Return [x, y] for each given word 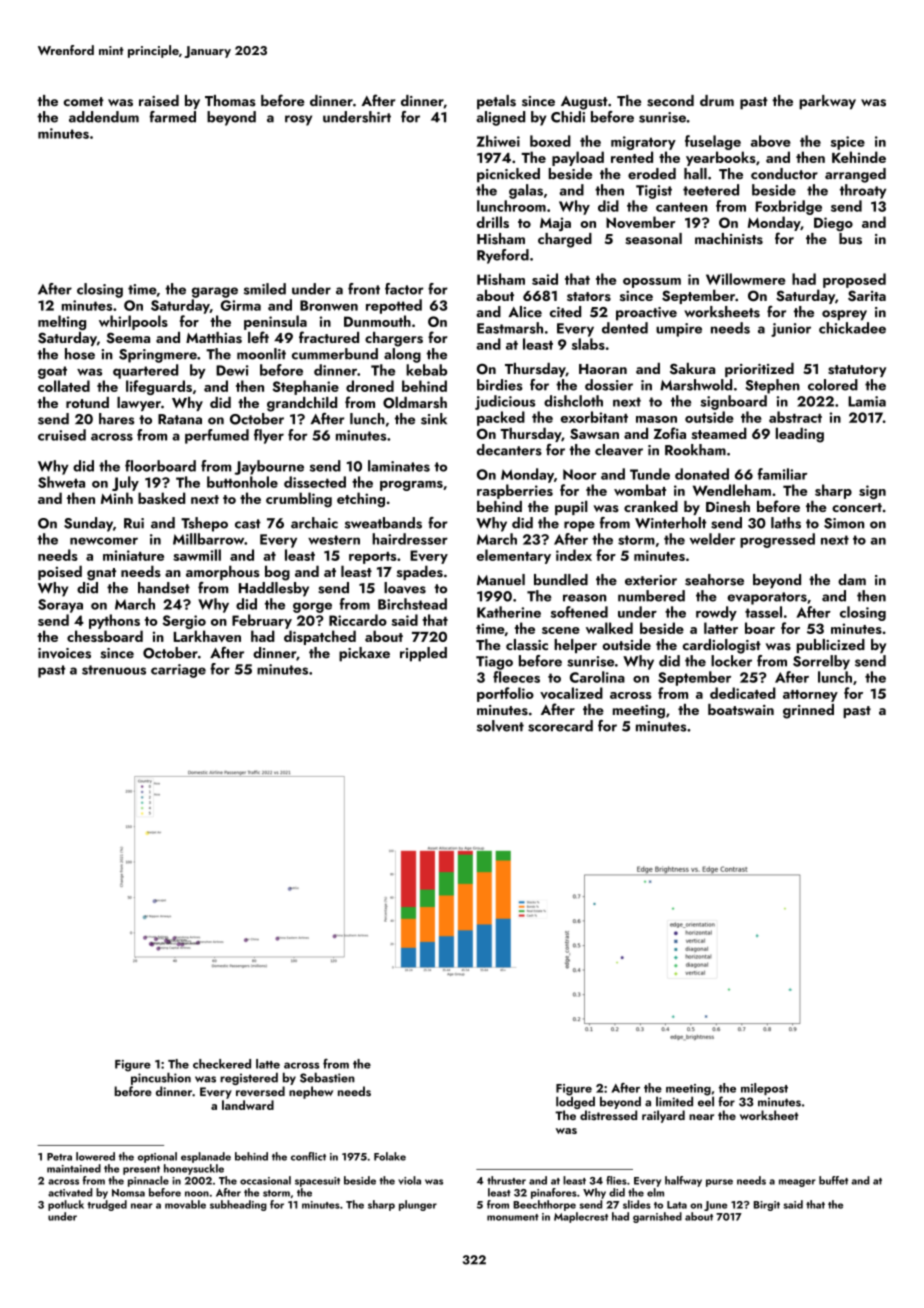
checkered [222, 1064]
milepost [764, 1089]
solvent [500, 726]
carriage [178, 671]
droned [370, 386]
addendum [104, 117]
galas [526, 191]
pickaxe [364, 654]
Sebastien [327, 1077]
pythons [114, 621]
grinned [808, 711]
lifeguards [159, 387]
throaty [863, 191]
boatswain [741, 710]
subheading [238, 1205]
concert [857, 507]
